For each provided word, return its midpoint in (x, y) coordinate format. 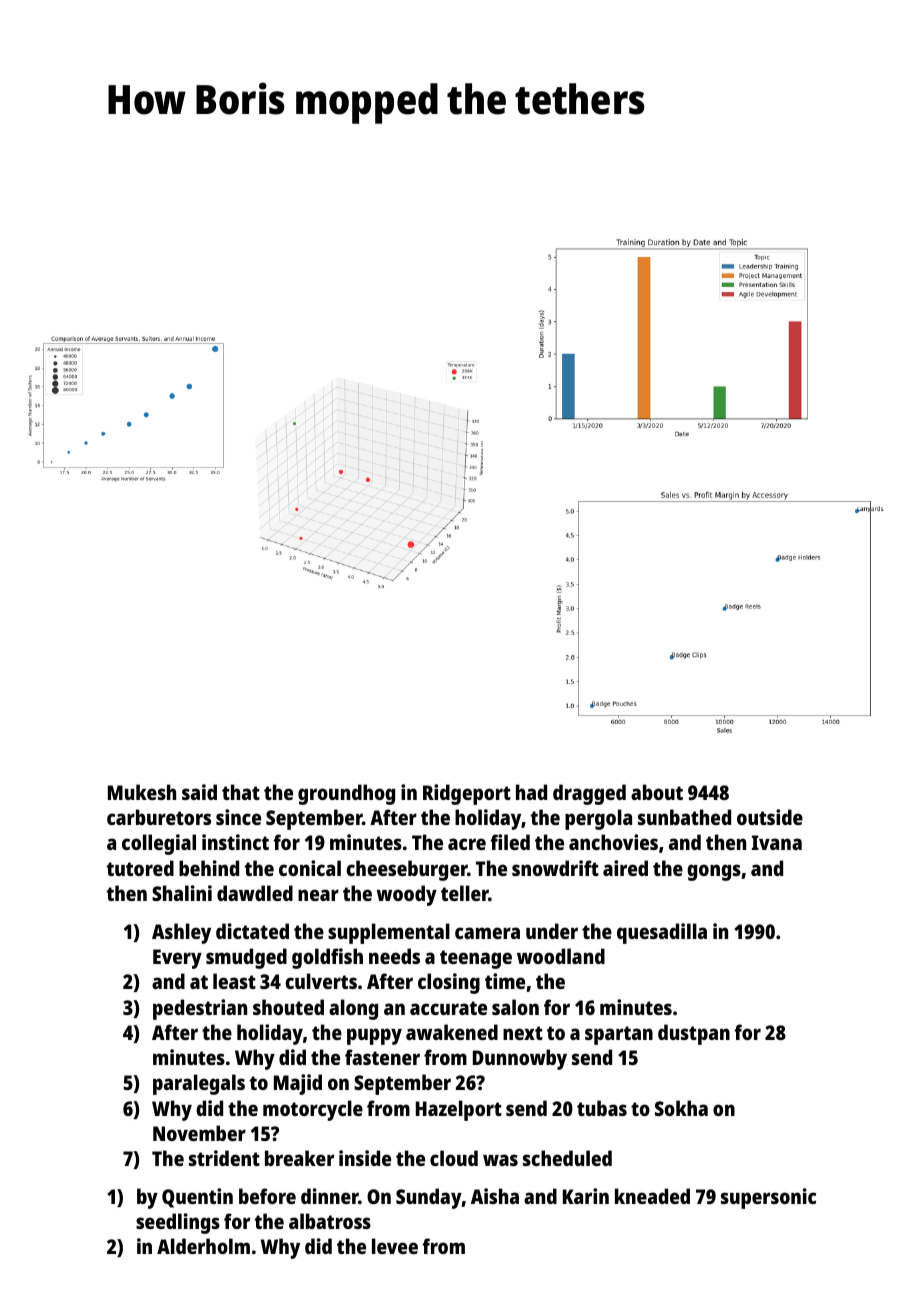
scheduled (567, 1158)
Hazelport (459, 1110)
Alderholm (203, 1246)
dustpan (694, 1034)
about (657, 792)
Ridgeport (467, 794)
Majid (298, 1084)
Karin (586, 1196)
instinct (235, 842)
